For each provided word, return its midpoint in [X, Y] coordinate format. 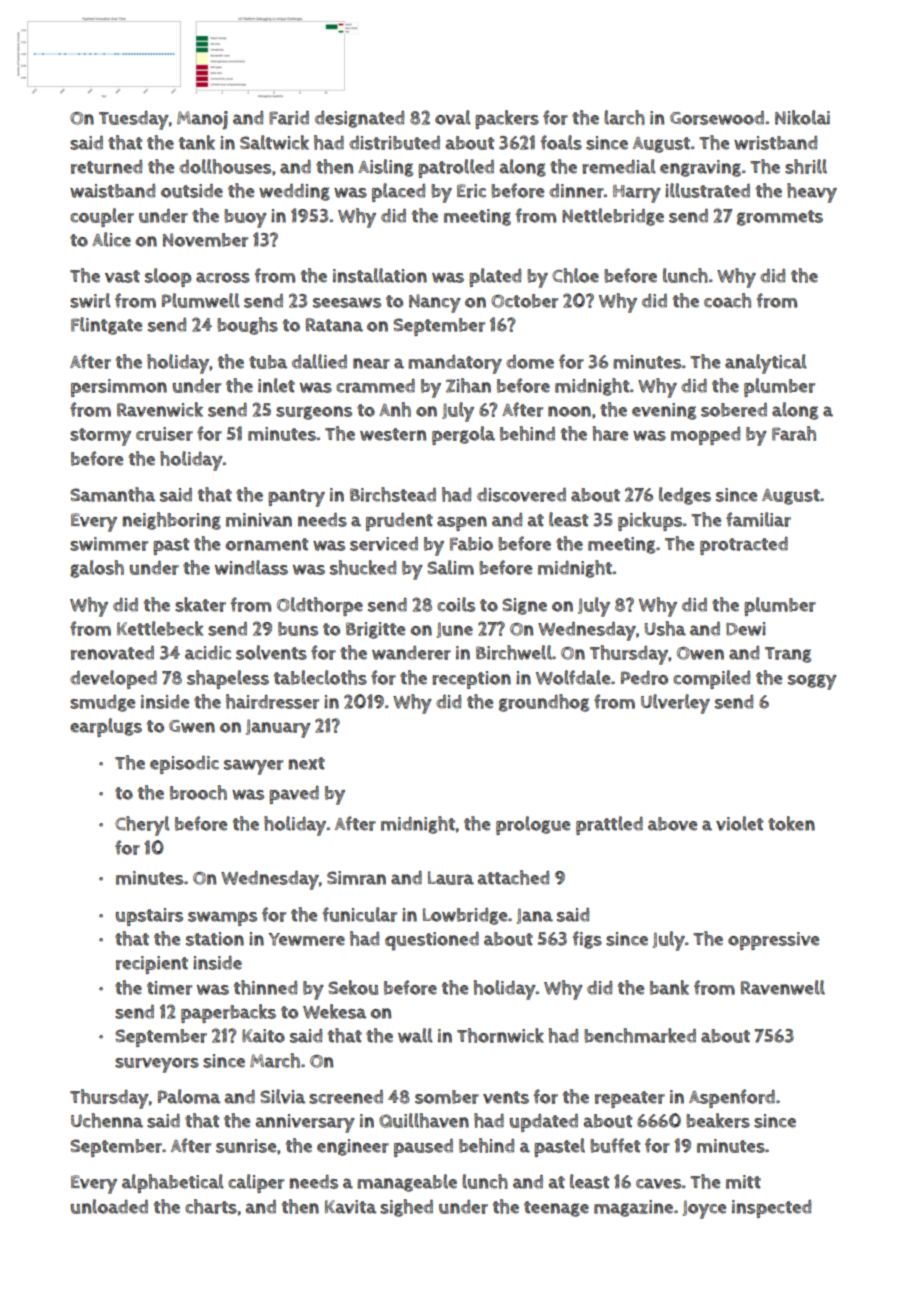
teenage [556, 1209]
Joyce [704, 1209]
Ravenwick [160, 409]
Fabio [471, 544]
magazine [633, 1208]
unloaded [109, 1206]
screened [346, 1097]
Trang [788, 655]
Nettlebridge [613, 217]
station [215, 939]
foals [561, 142]
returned [106, 167]
